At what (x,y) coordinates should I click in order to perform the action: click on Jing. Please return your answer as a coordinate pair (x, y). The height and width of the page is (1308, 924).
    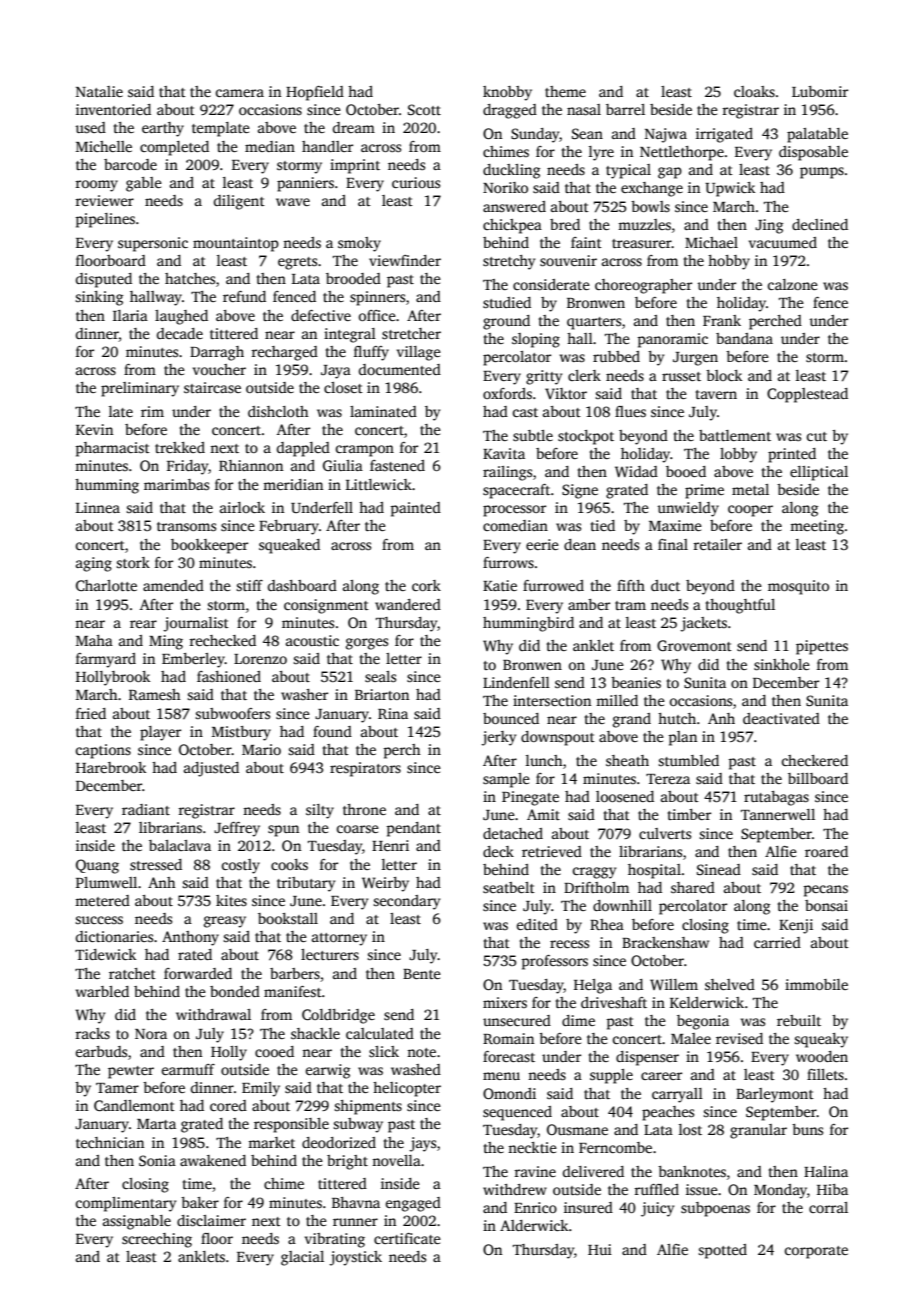
    Looking at the image, I should click on (769, 226).
